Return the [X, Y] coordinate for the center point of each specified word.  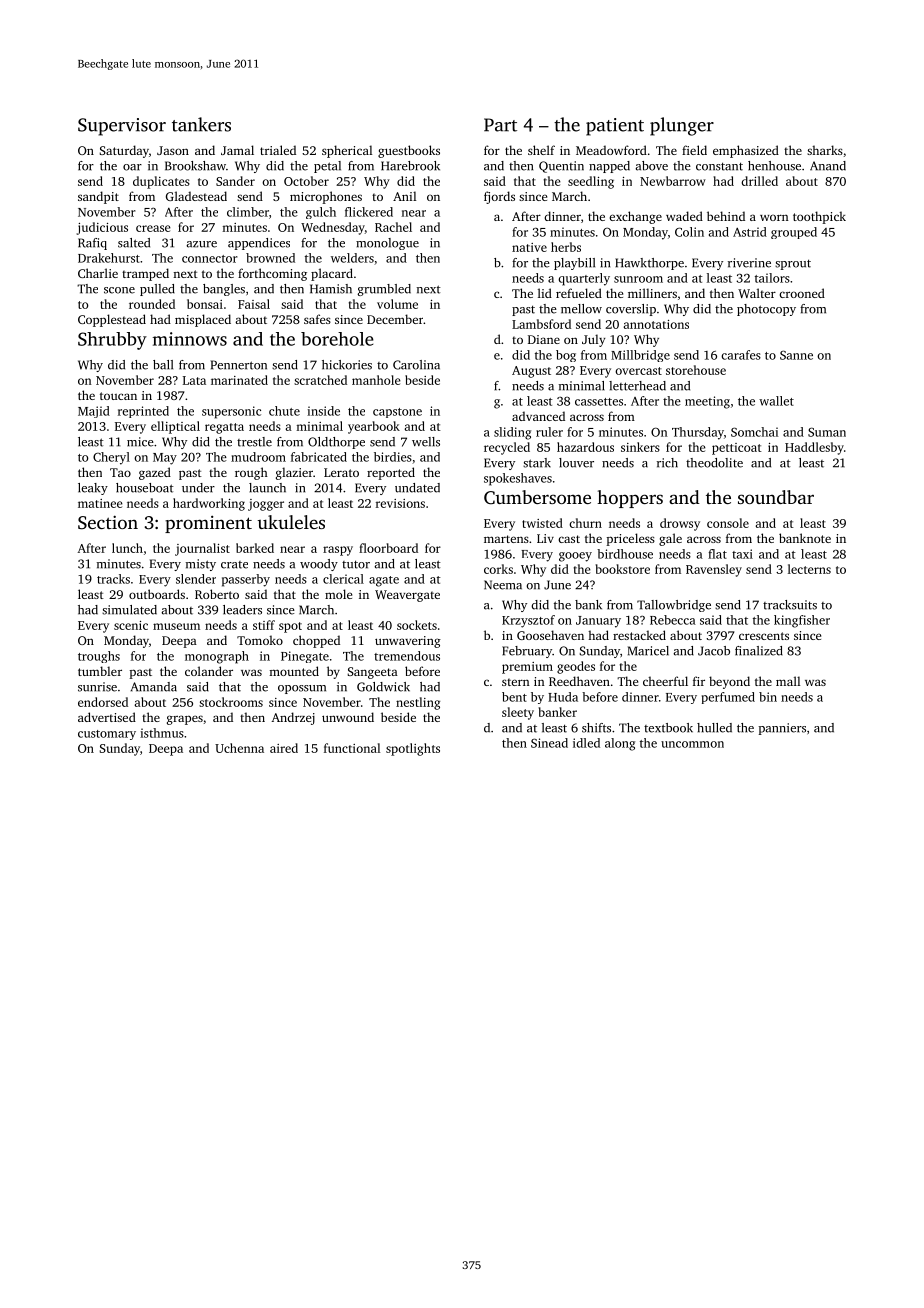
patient [615, 127]
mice [140, 442]
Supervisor [122, 127]
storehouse [696, 370]
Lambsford [541, 324]
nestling [418, 703]
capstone [397, 413]
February [527, 652]
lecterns [809, 569]
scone [119, 290]
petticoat [737, 449]
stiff [264, 625]
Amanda [153, 687]
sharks [825, 150]
